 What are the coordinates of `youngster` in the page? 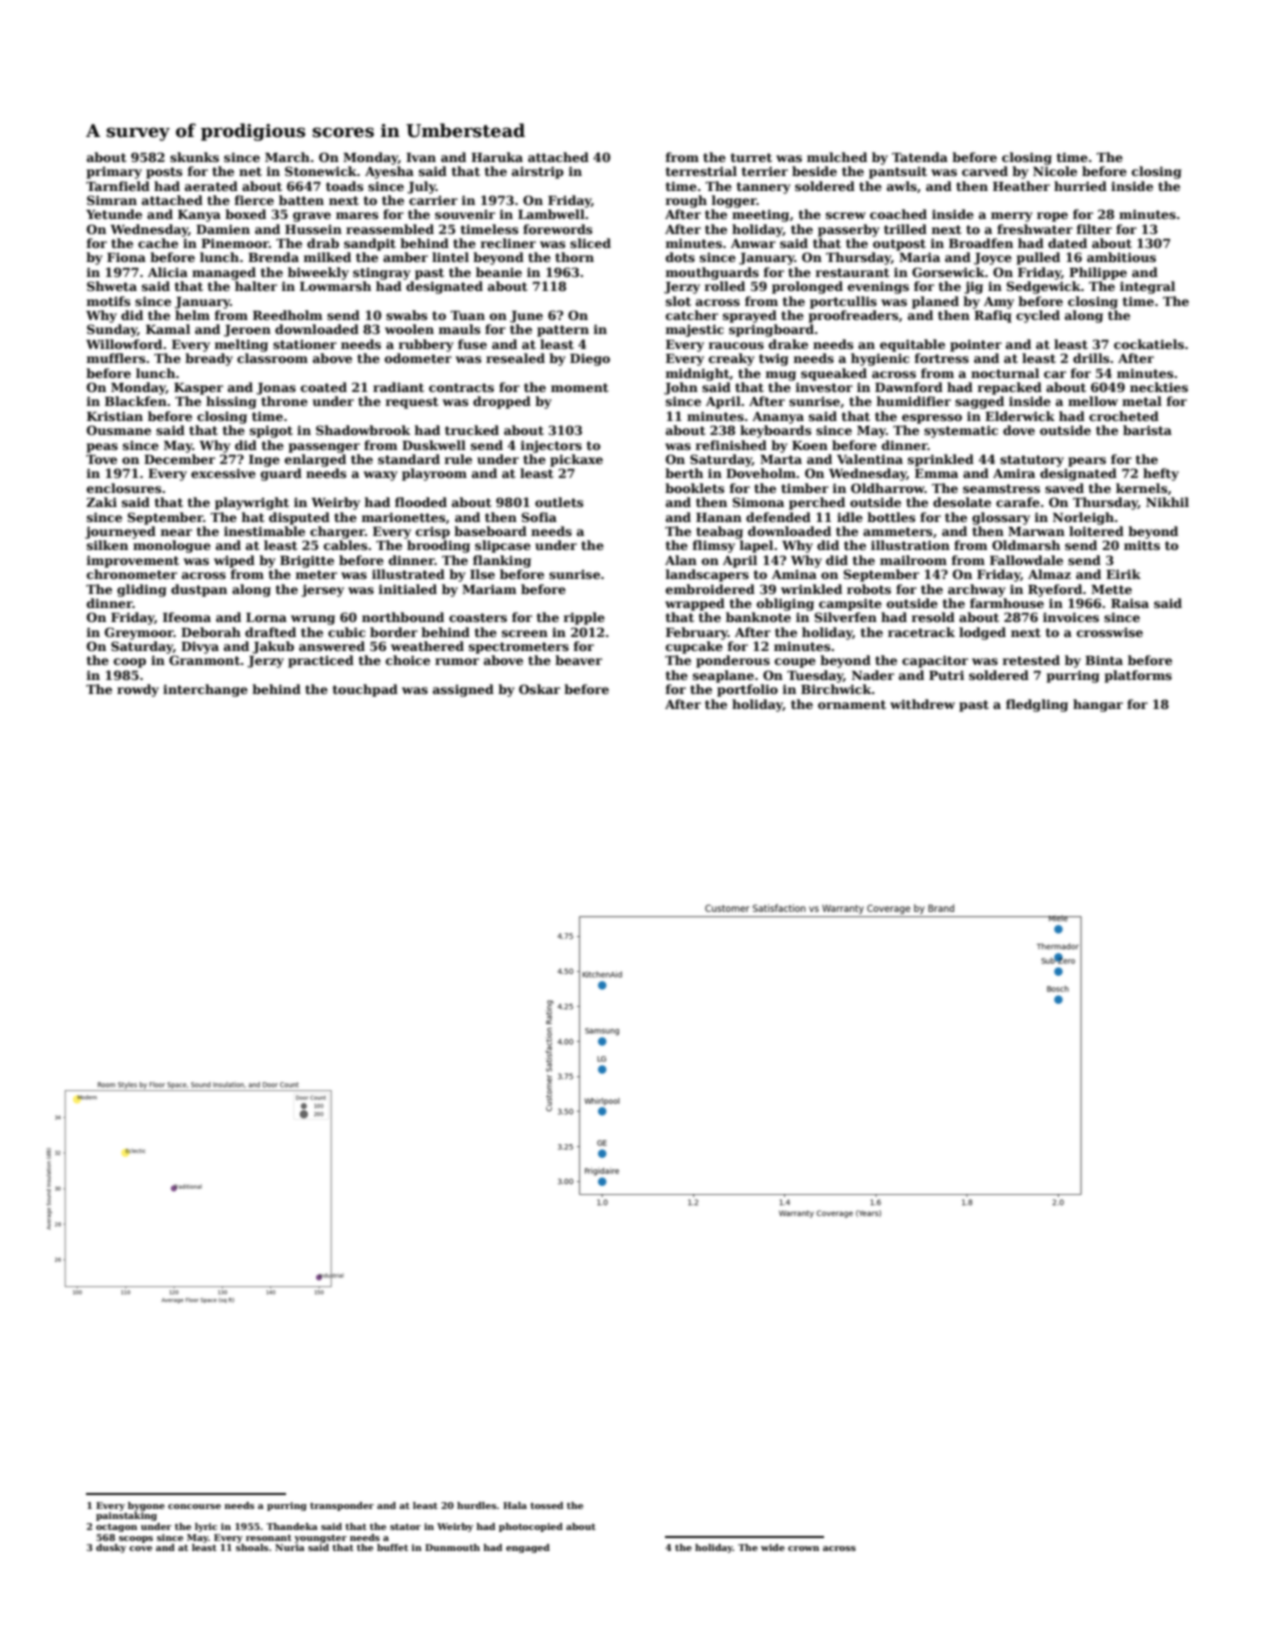 It's located at (320, 1539).
